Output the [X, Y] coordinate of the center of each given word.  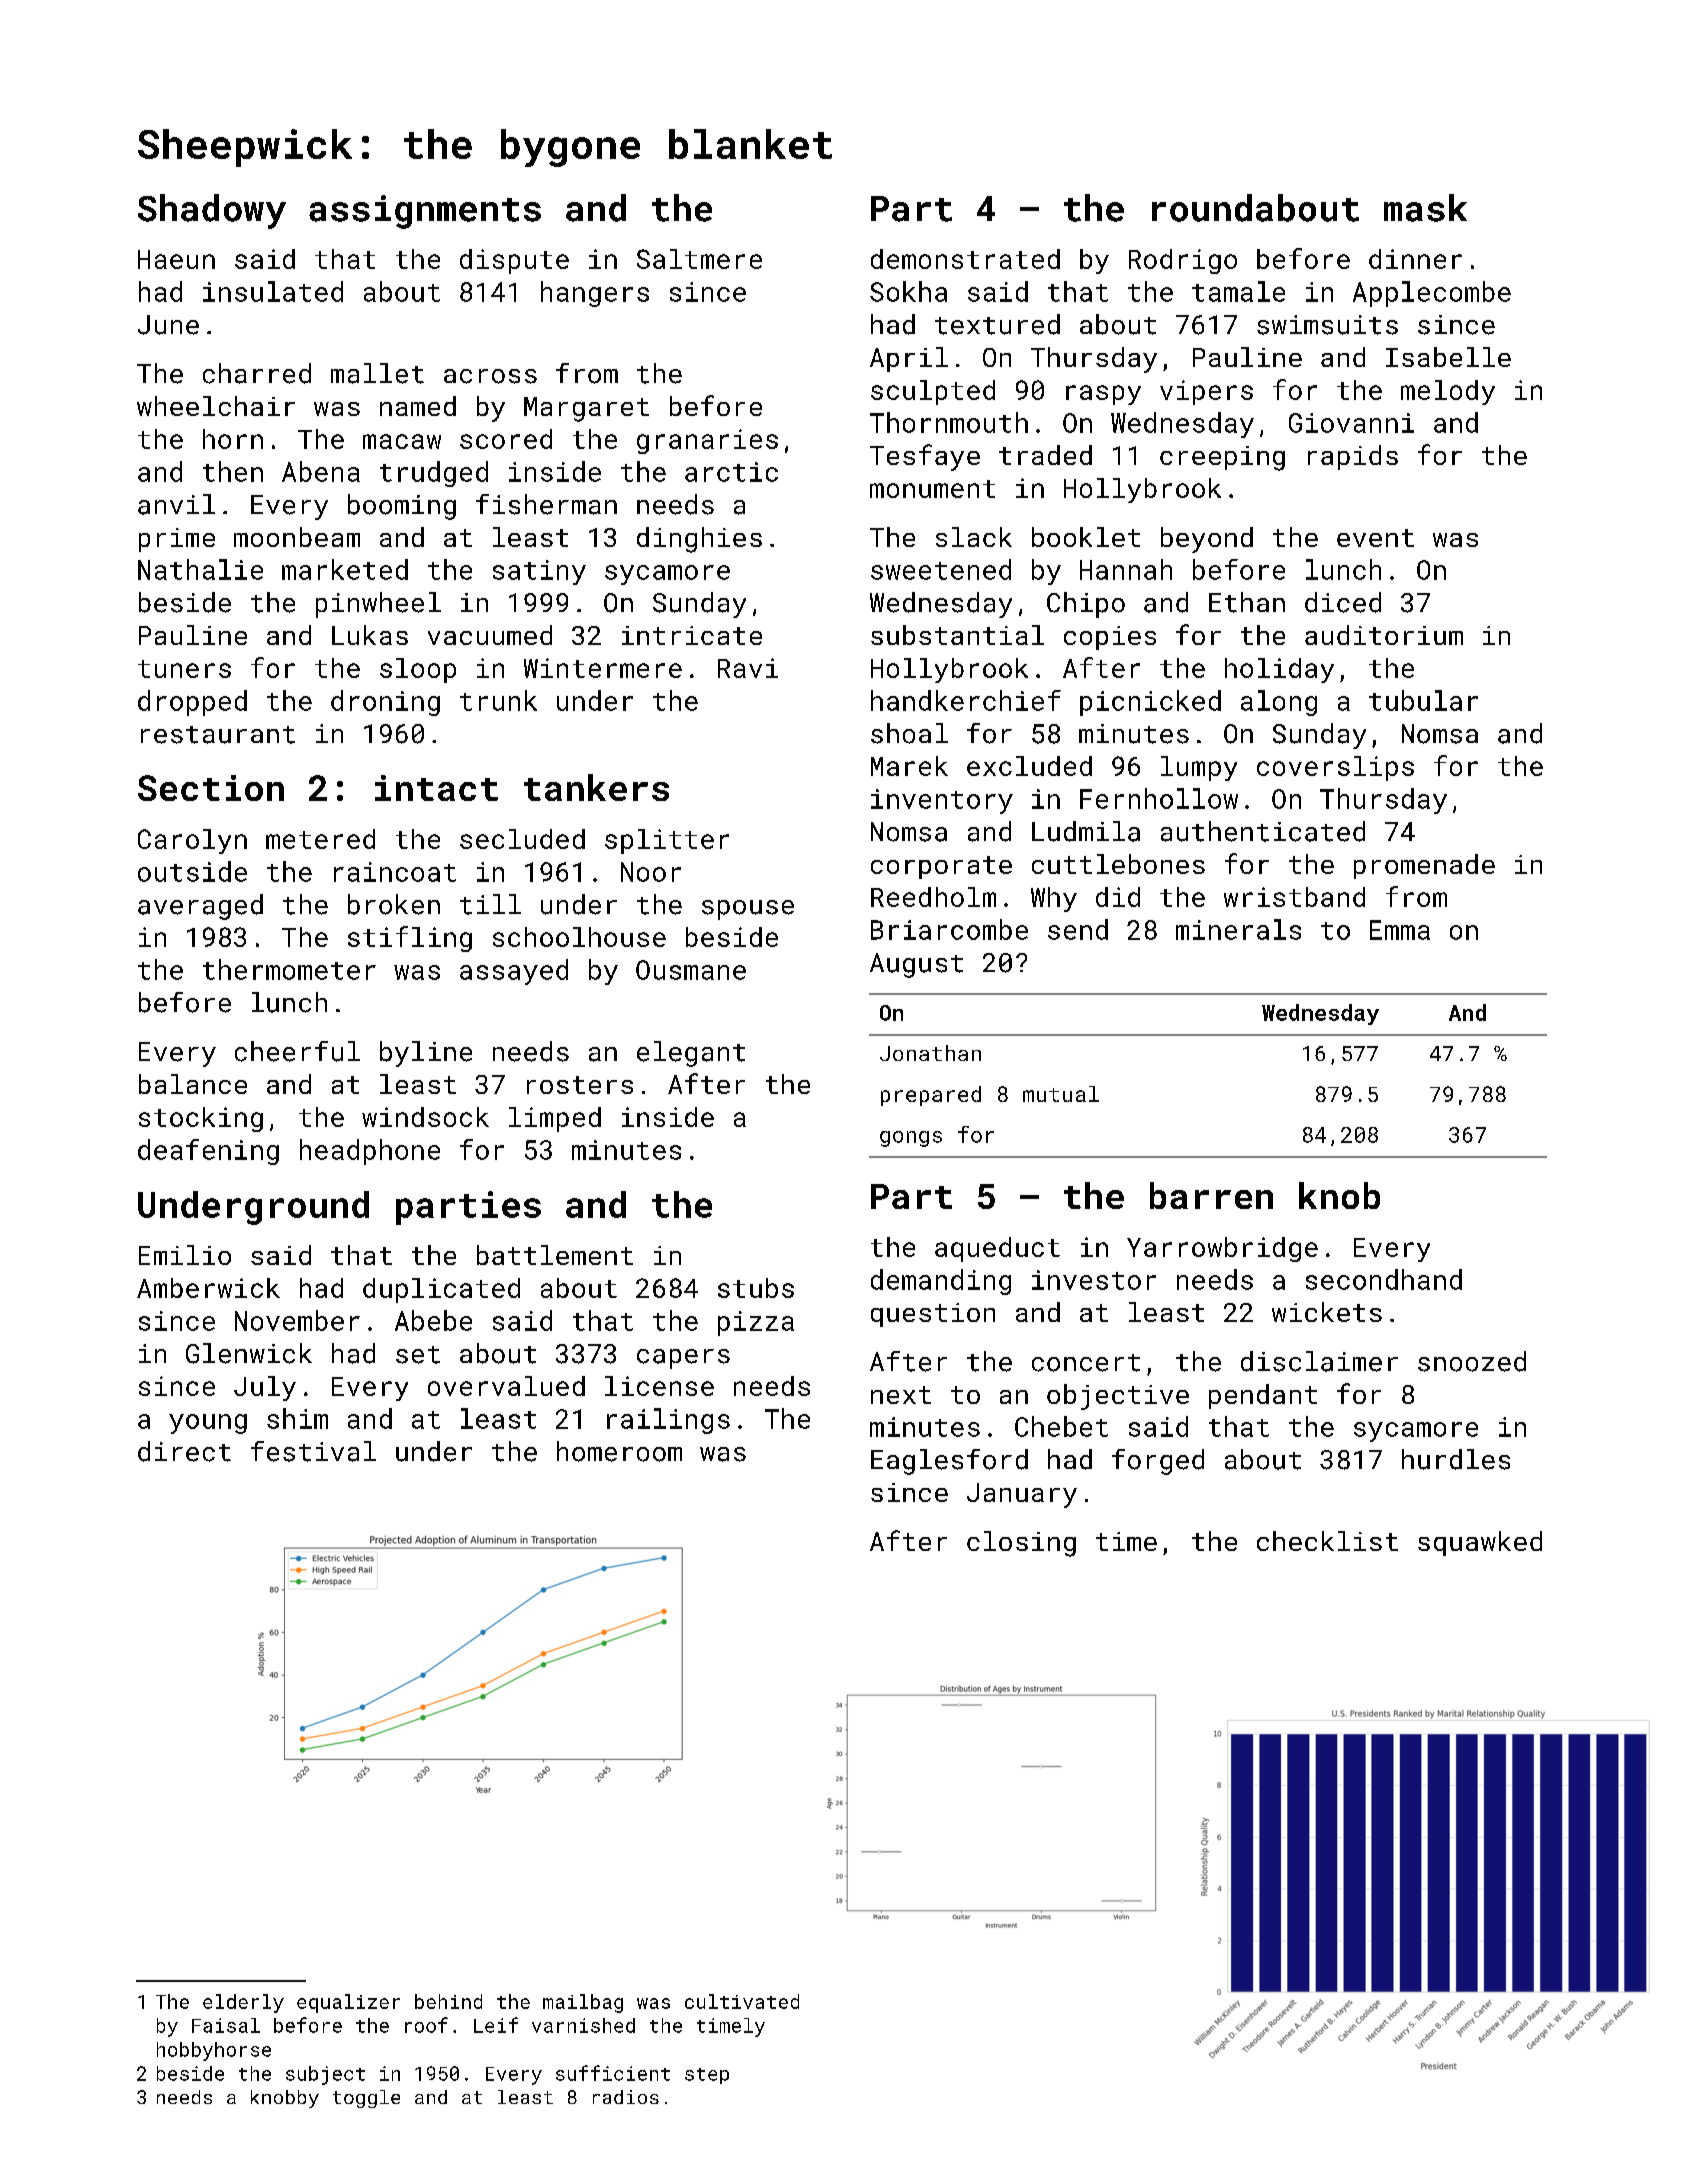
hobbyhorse [214, 2051]
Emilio [185, 1255]
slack [974, 537]
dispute [514, 261]
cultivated [742, 2001]
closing [1021, 1544]
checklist [1327, 1541]
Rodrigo [1183, 261]
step [707, 2076]
